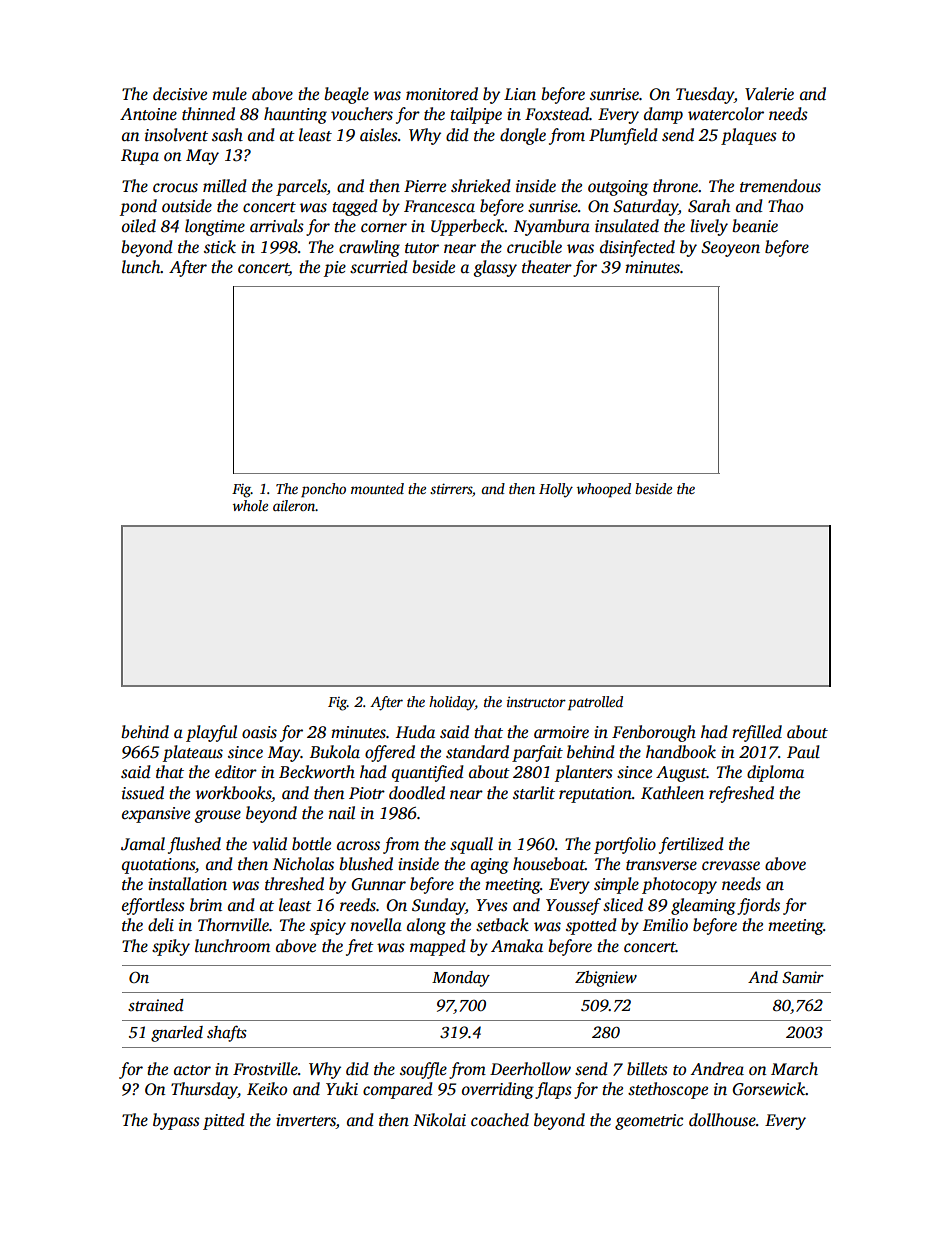  I want to click on aileron, so click(294, 505).
